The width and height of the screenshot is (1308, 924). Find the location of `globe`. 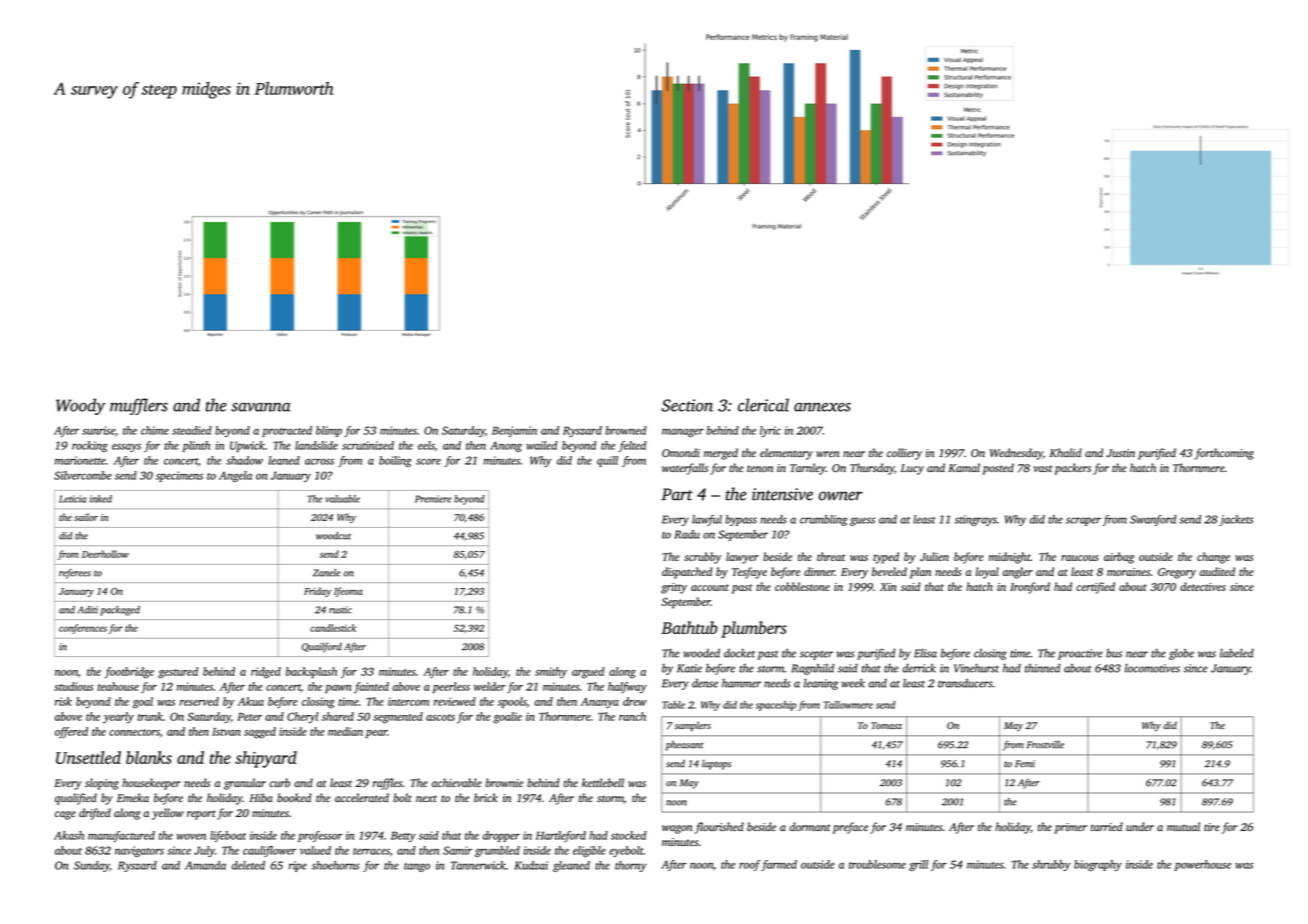

globe is located at coordinates (1181, 654).
